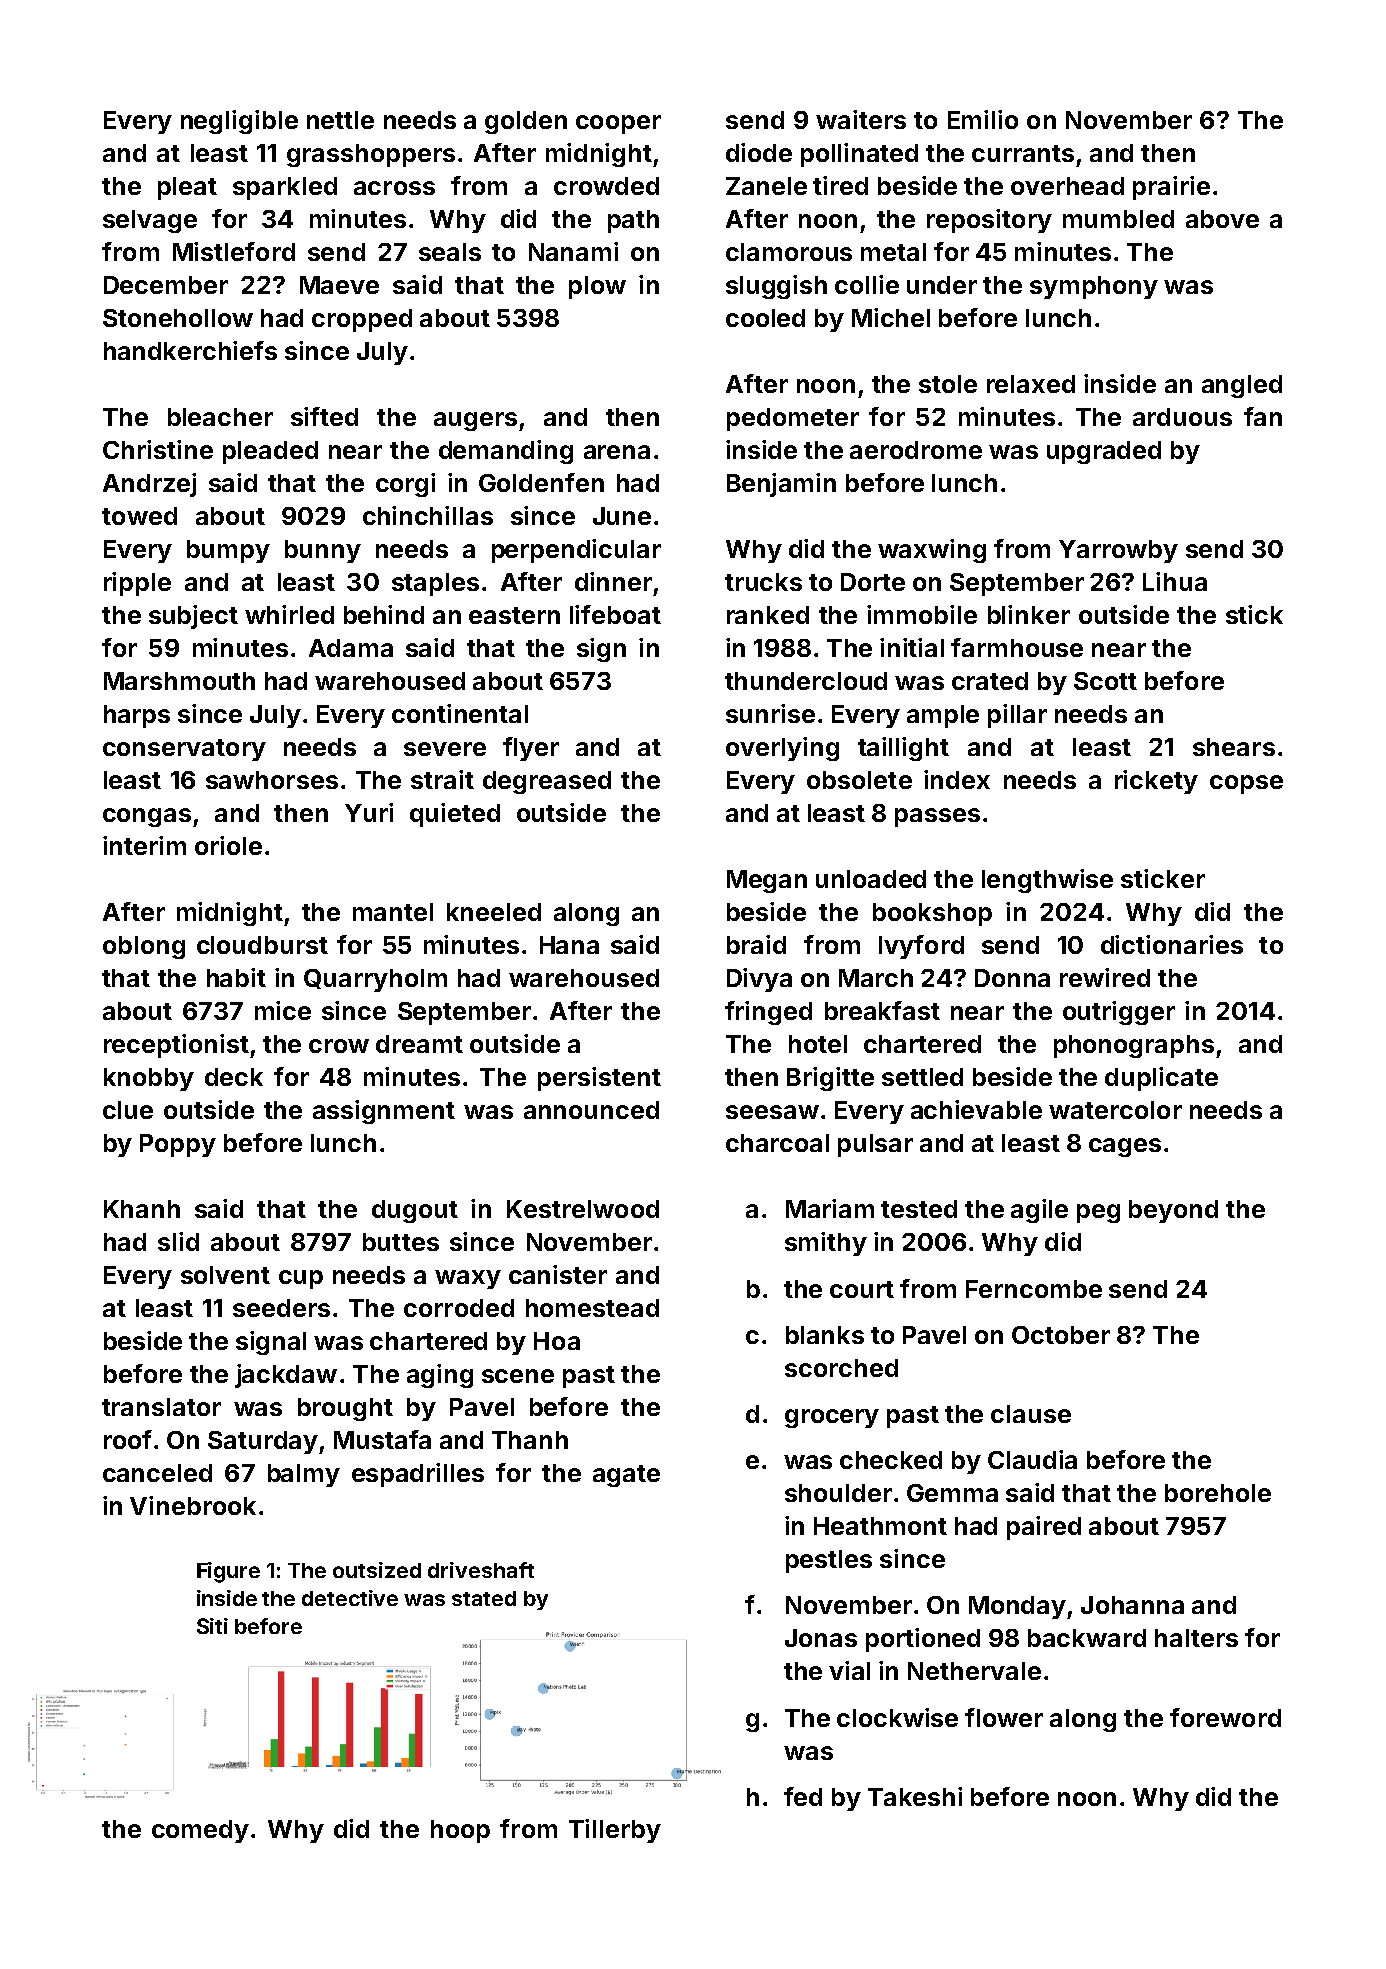  I want to click on fan, so click(1263, 416).
